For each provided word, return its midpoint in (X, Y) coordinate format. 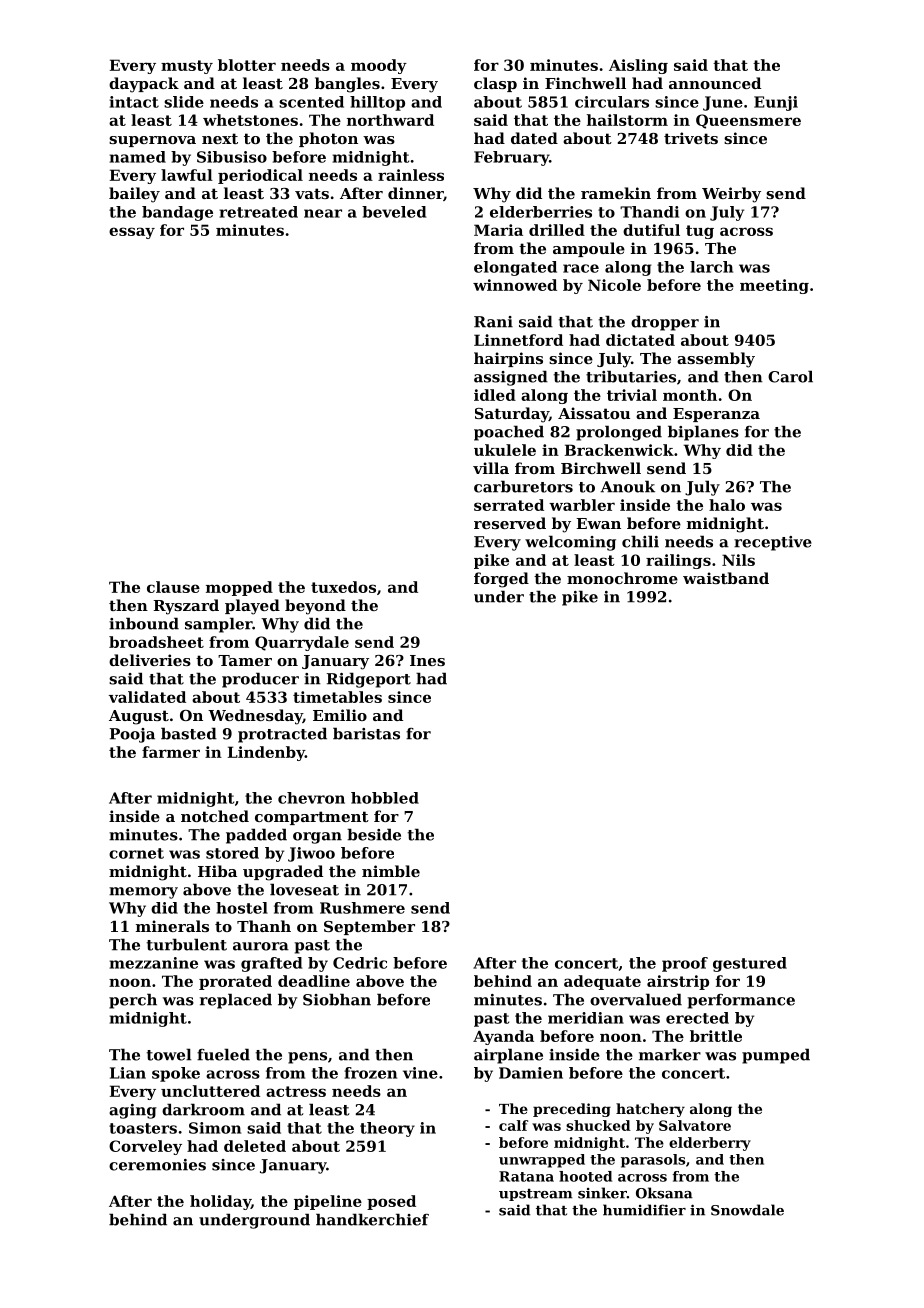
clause (173, 587)
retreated (258, 212)
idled (495, 395)
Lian (128, 1073)
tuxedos (343, 587)
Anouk (628, 486)
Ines (427, 660)
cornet (136, 853)
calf (513, 1125)
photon (328, 139)
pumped (776, 1056)
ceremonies (157, 1165)
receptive (773, 543)
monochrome (622, 578)
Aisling (638, 66)
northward (390, 120)
